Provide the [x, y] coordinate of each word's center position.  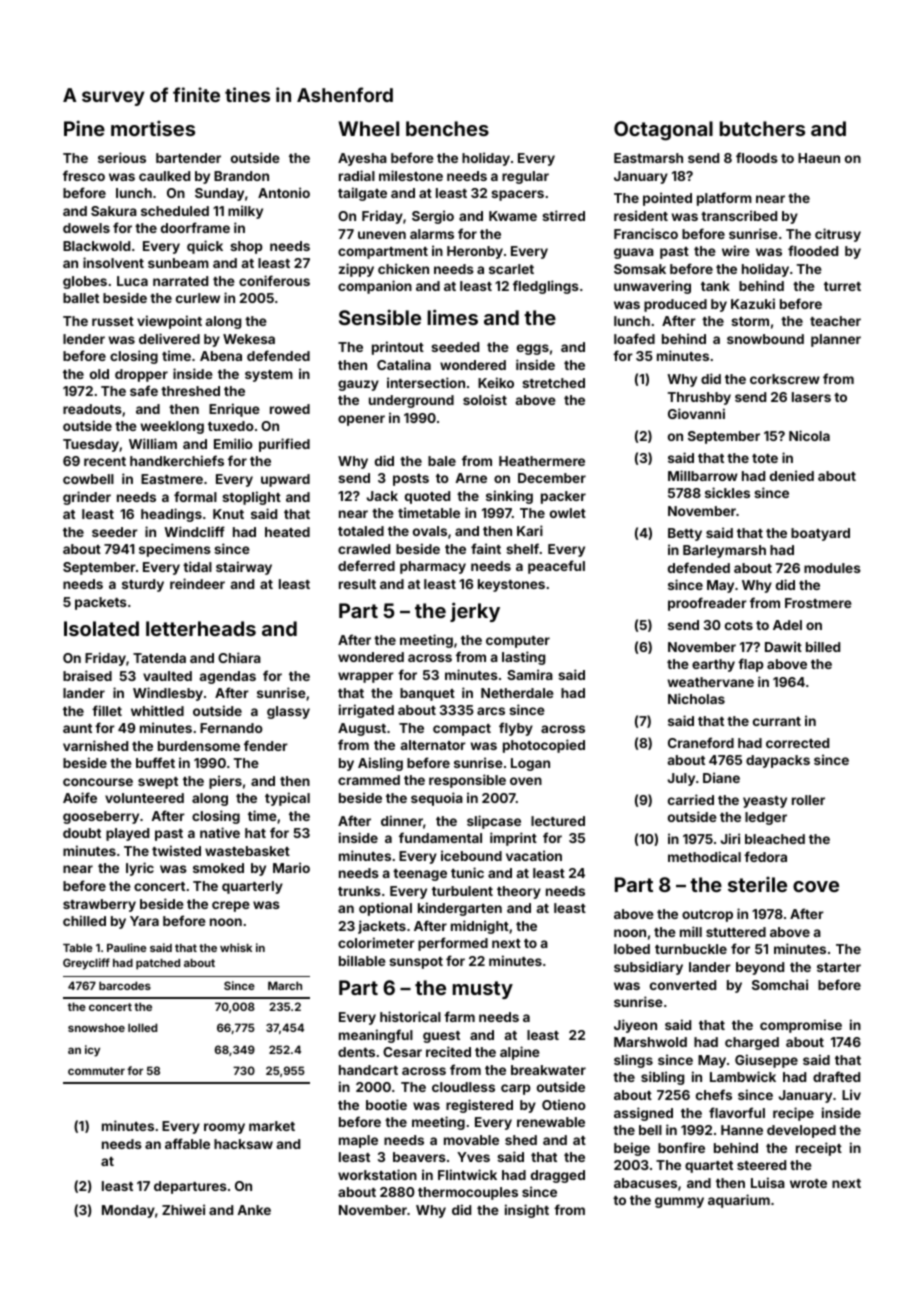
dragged [558, 1176]
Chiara [239, 657]
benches [447, 128]
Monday [128, 1211]
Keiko [496, 382]
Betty [685, 534]
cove [816, 886]
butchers [762, 128]
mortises [153, 128]
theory [519, 892]
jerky [475, 612]
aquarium [739, 1201]
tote [765, 458]
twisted [176, 850]
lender [84, 339]
